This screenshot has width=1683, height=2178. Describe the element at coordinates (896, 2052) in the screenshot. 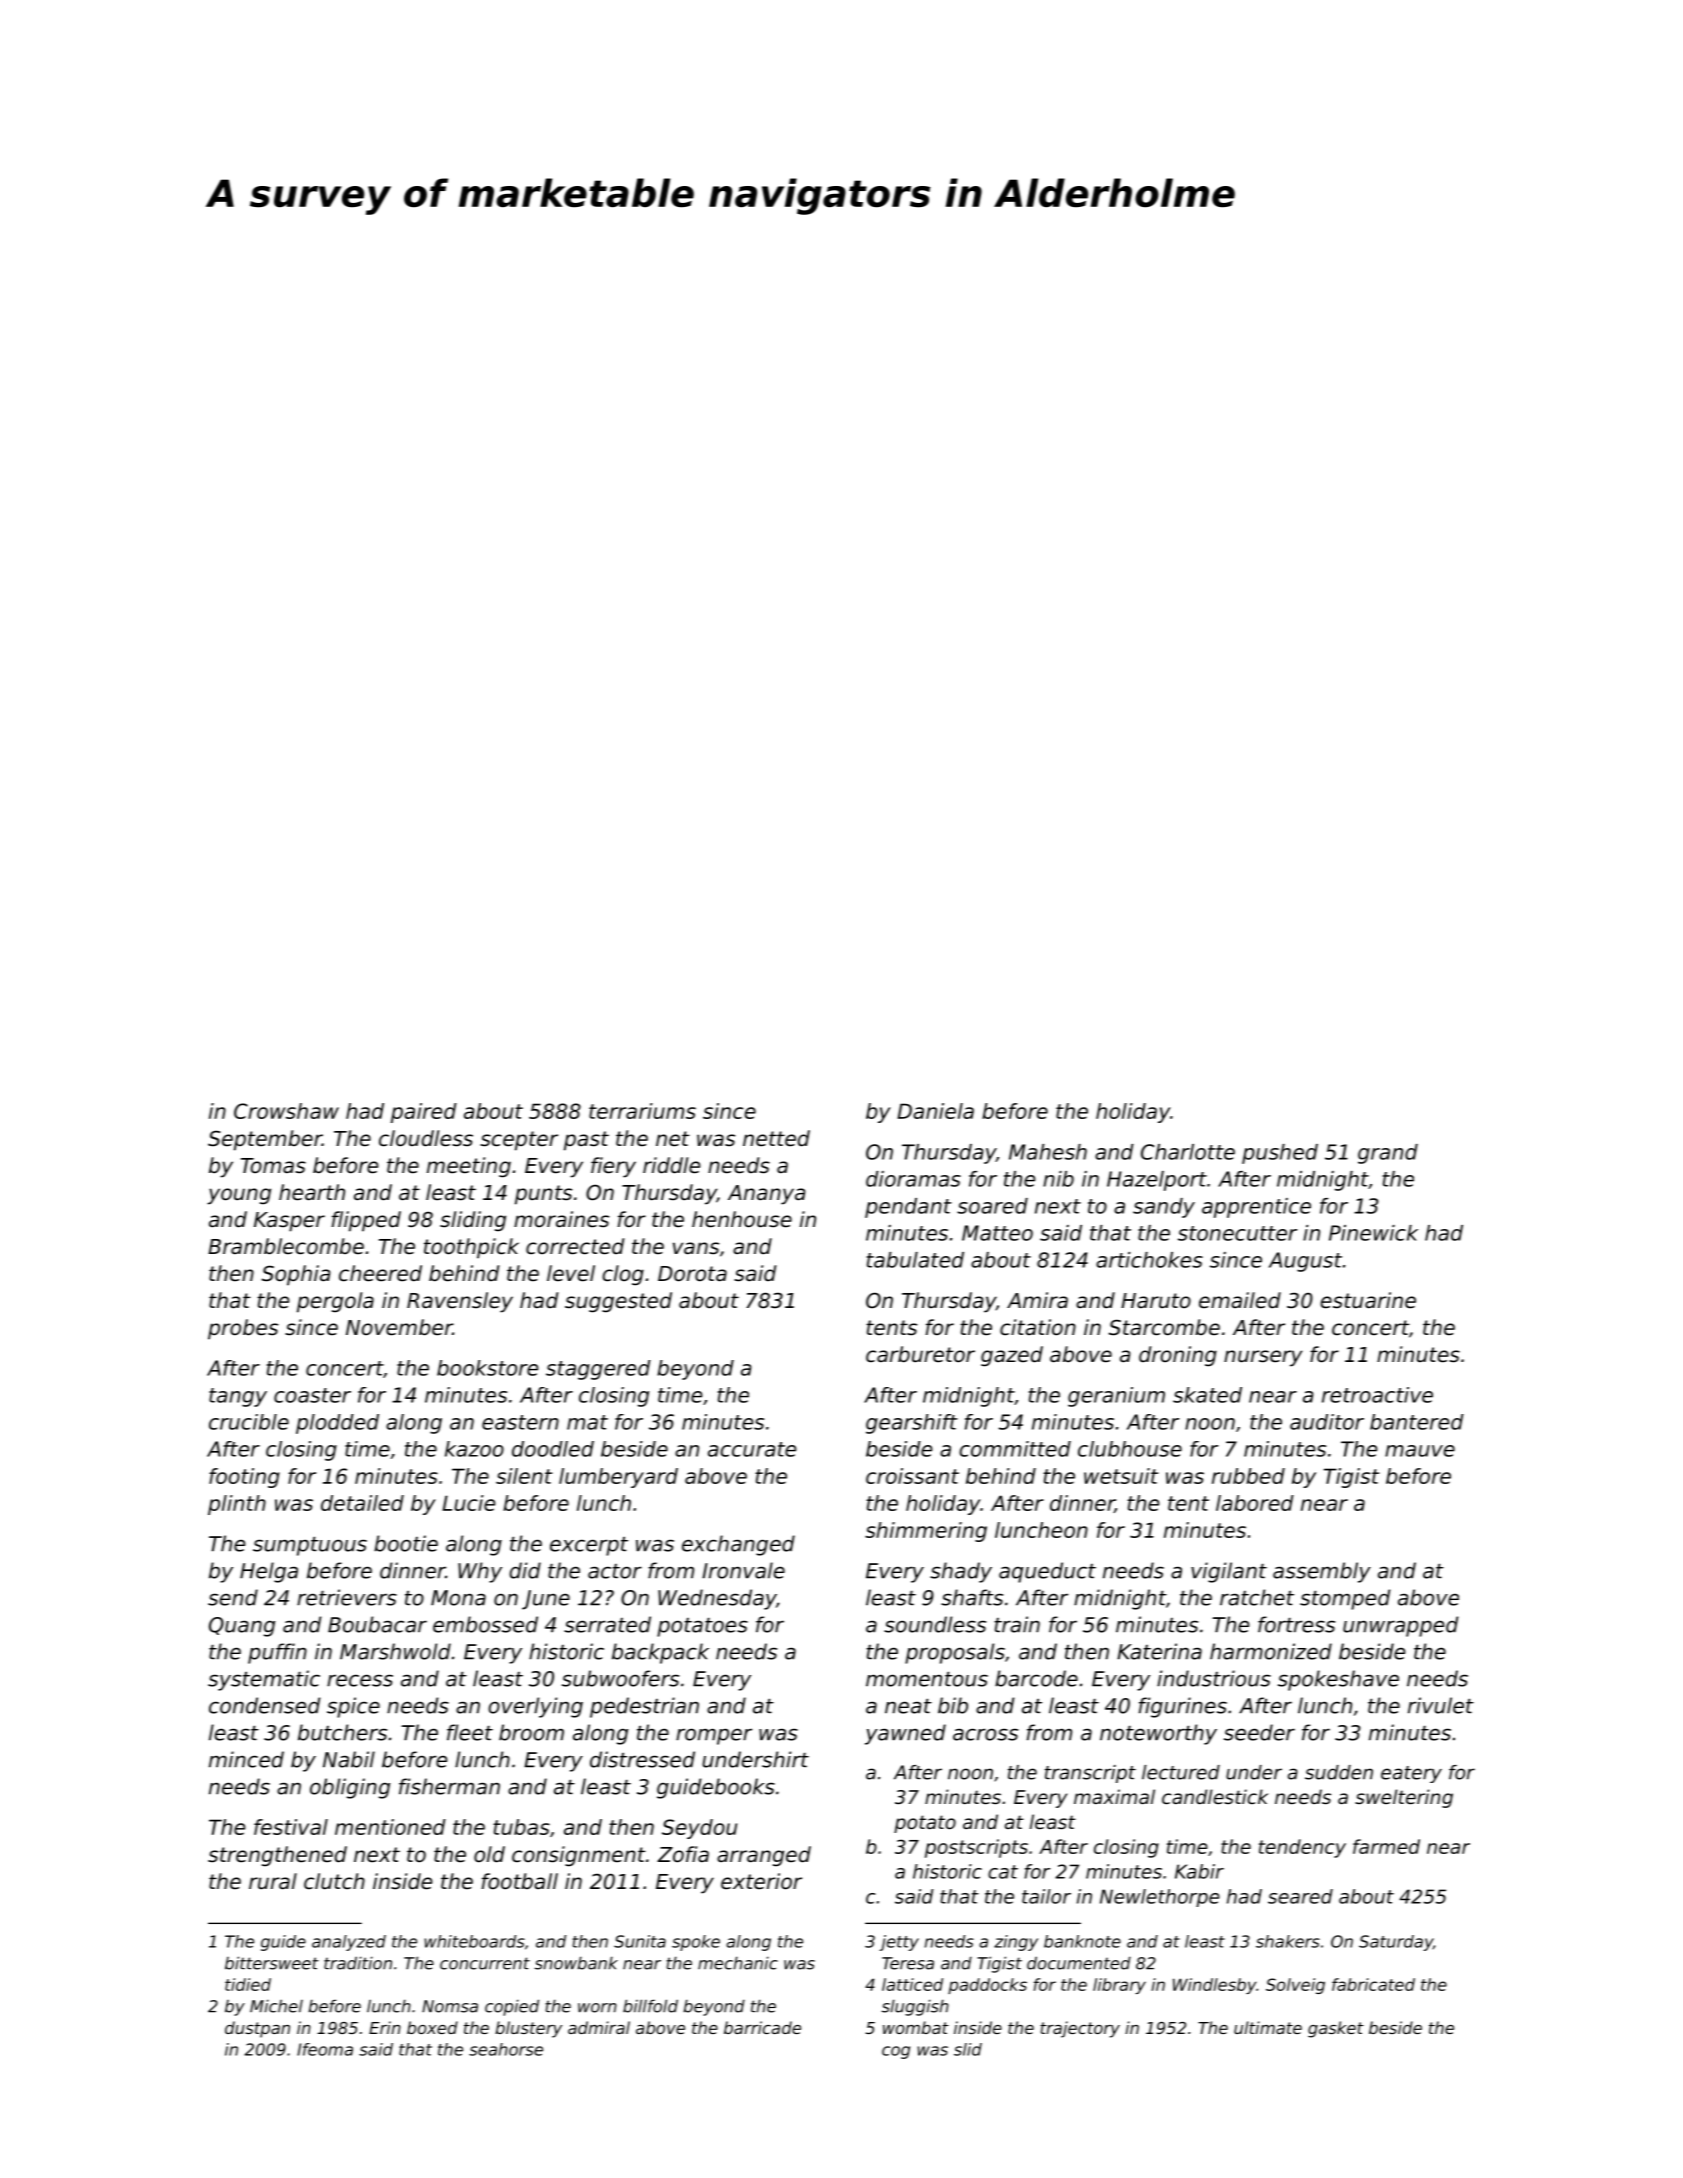

I see `cog` at that location.
